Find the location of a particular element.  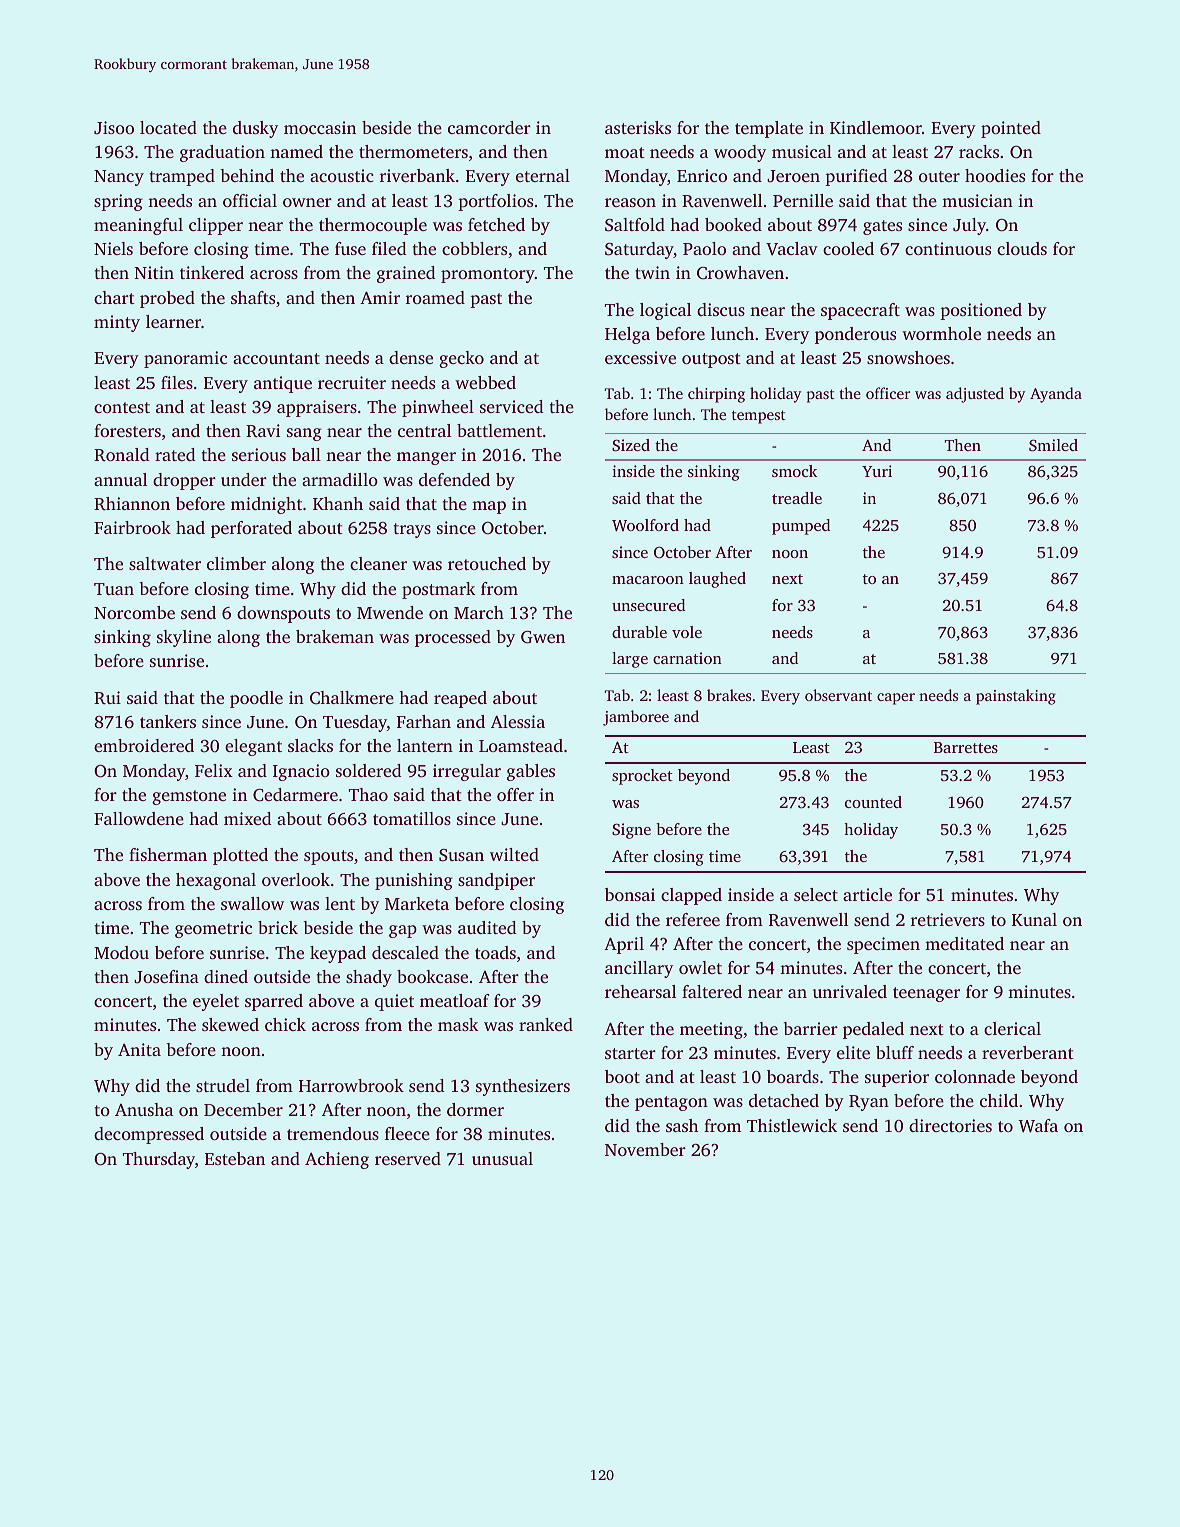

template is located at coordinates (769, 129).
